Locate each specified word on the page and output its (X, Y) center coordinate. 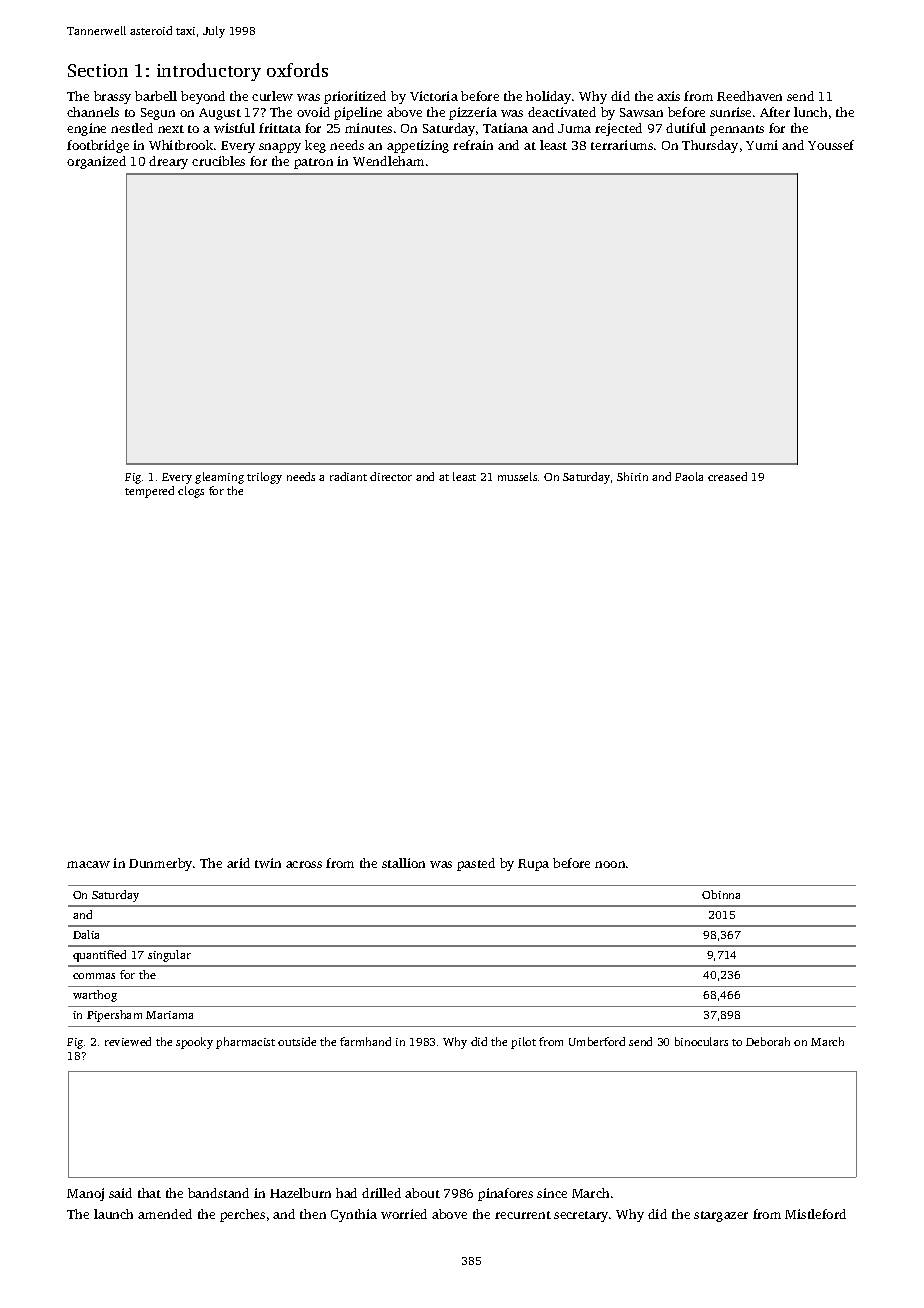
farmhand (365, 1041)
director (391, 476)
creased (727, 476)
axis (668, 96)
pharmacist (245, 1043)
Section (98, 70)
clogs (191, 492)
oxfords (297, 70)
